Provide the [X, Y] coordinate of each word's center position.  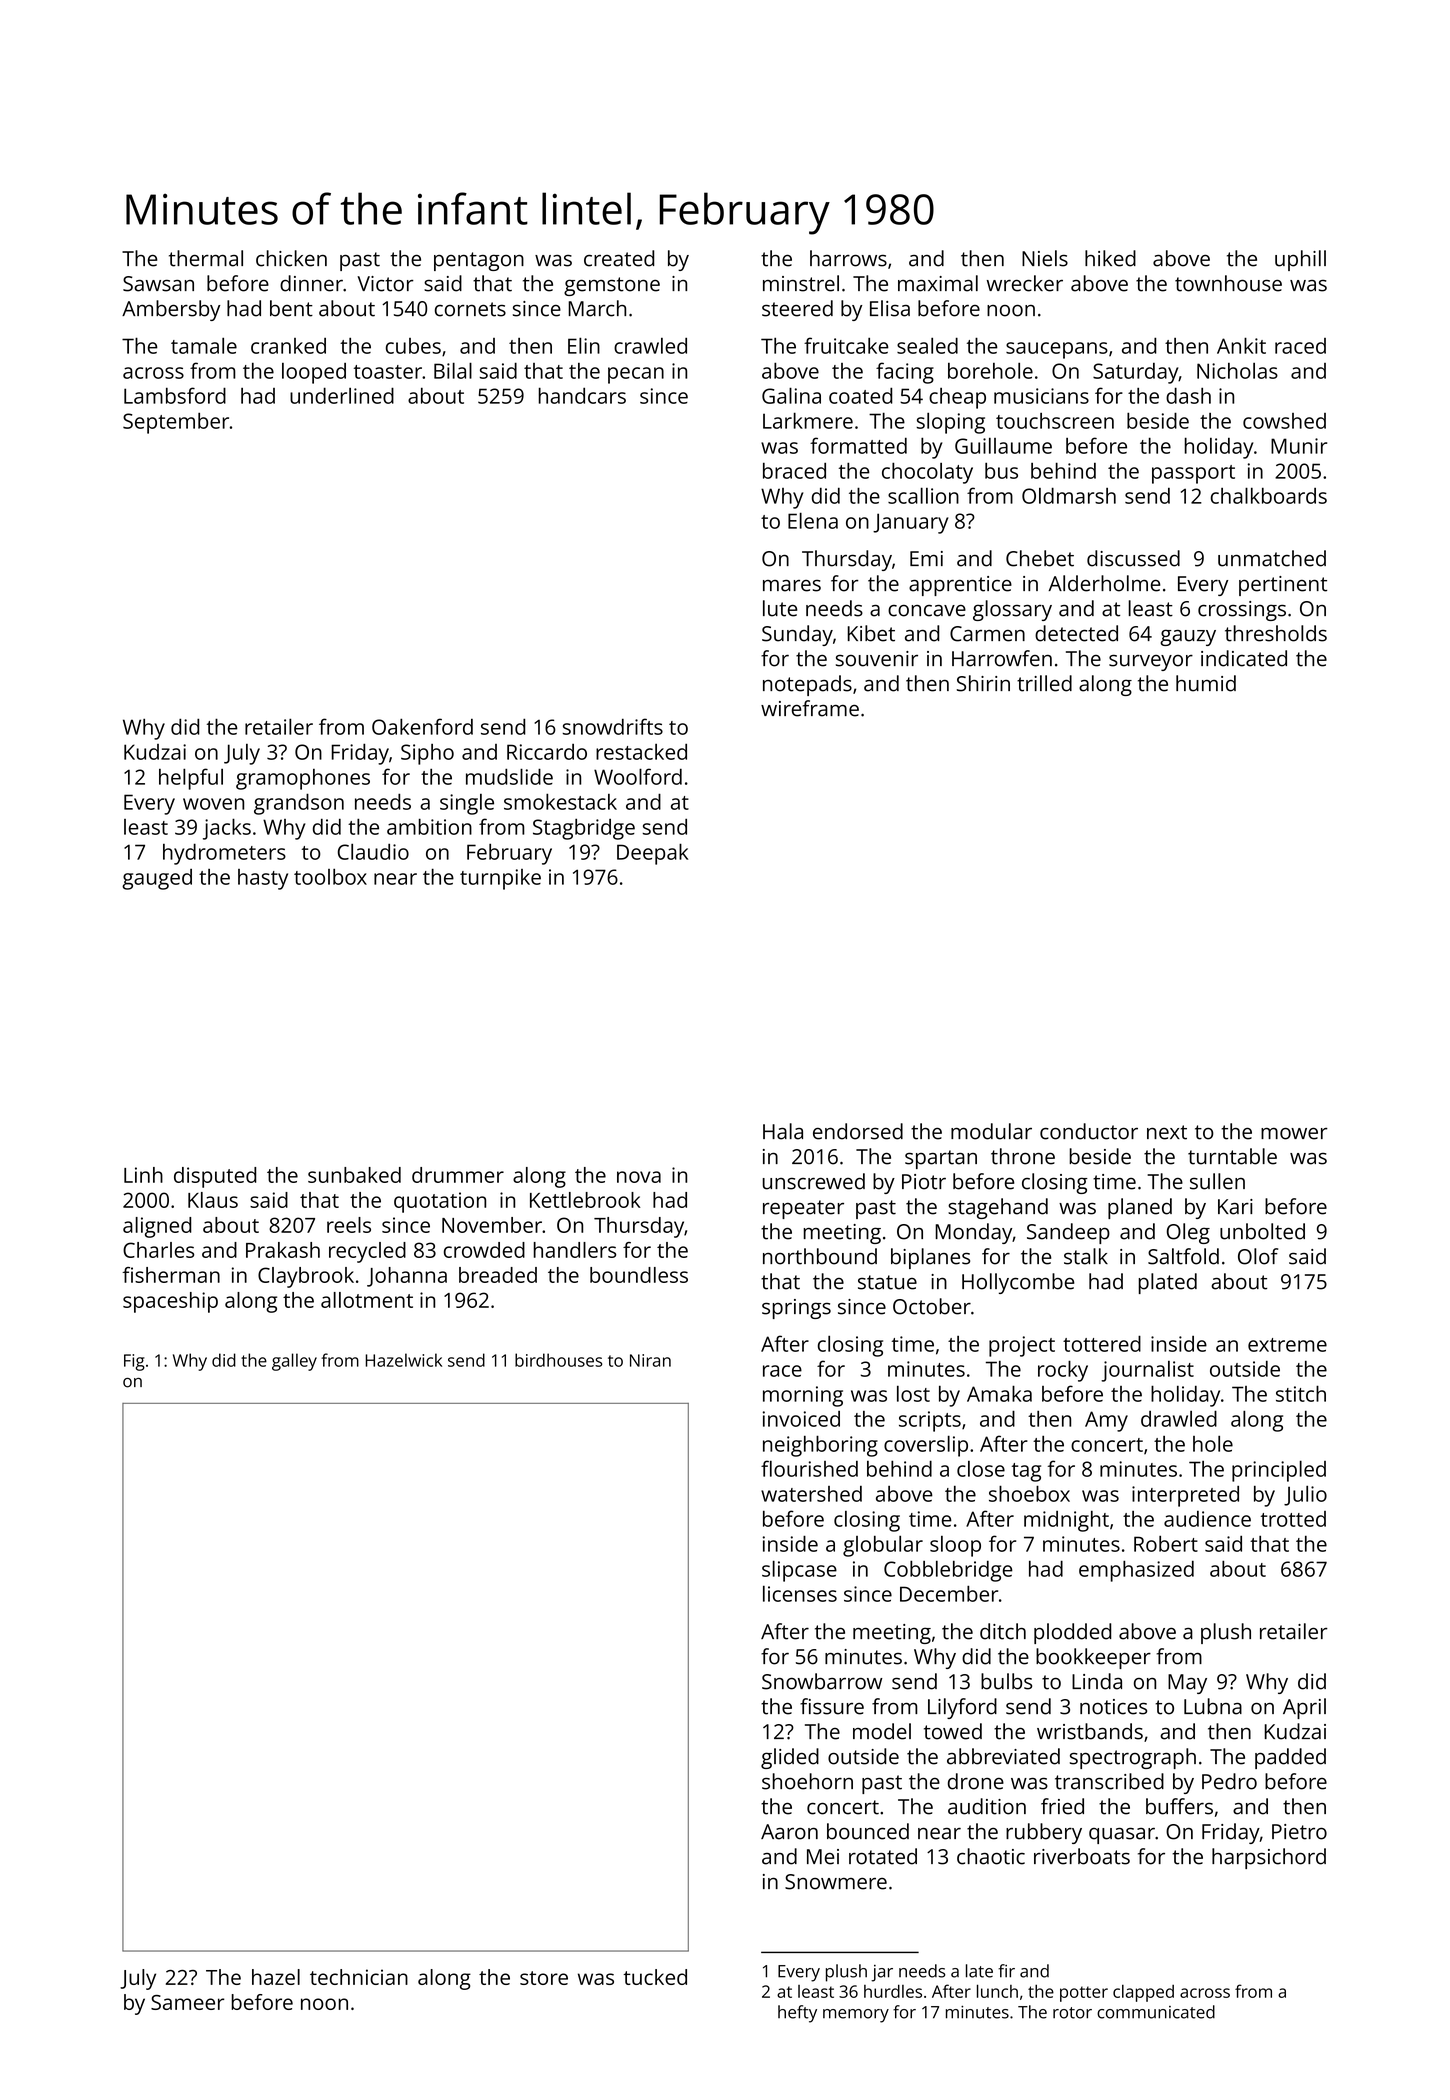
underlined [342, 395]
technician [359, 1977]
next [1167, 1132]
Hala [783, 1131]
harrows [848, 258]
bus [1001, 471]
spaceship [170, 1302]
